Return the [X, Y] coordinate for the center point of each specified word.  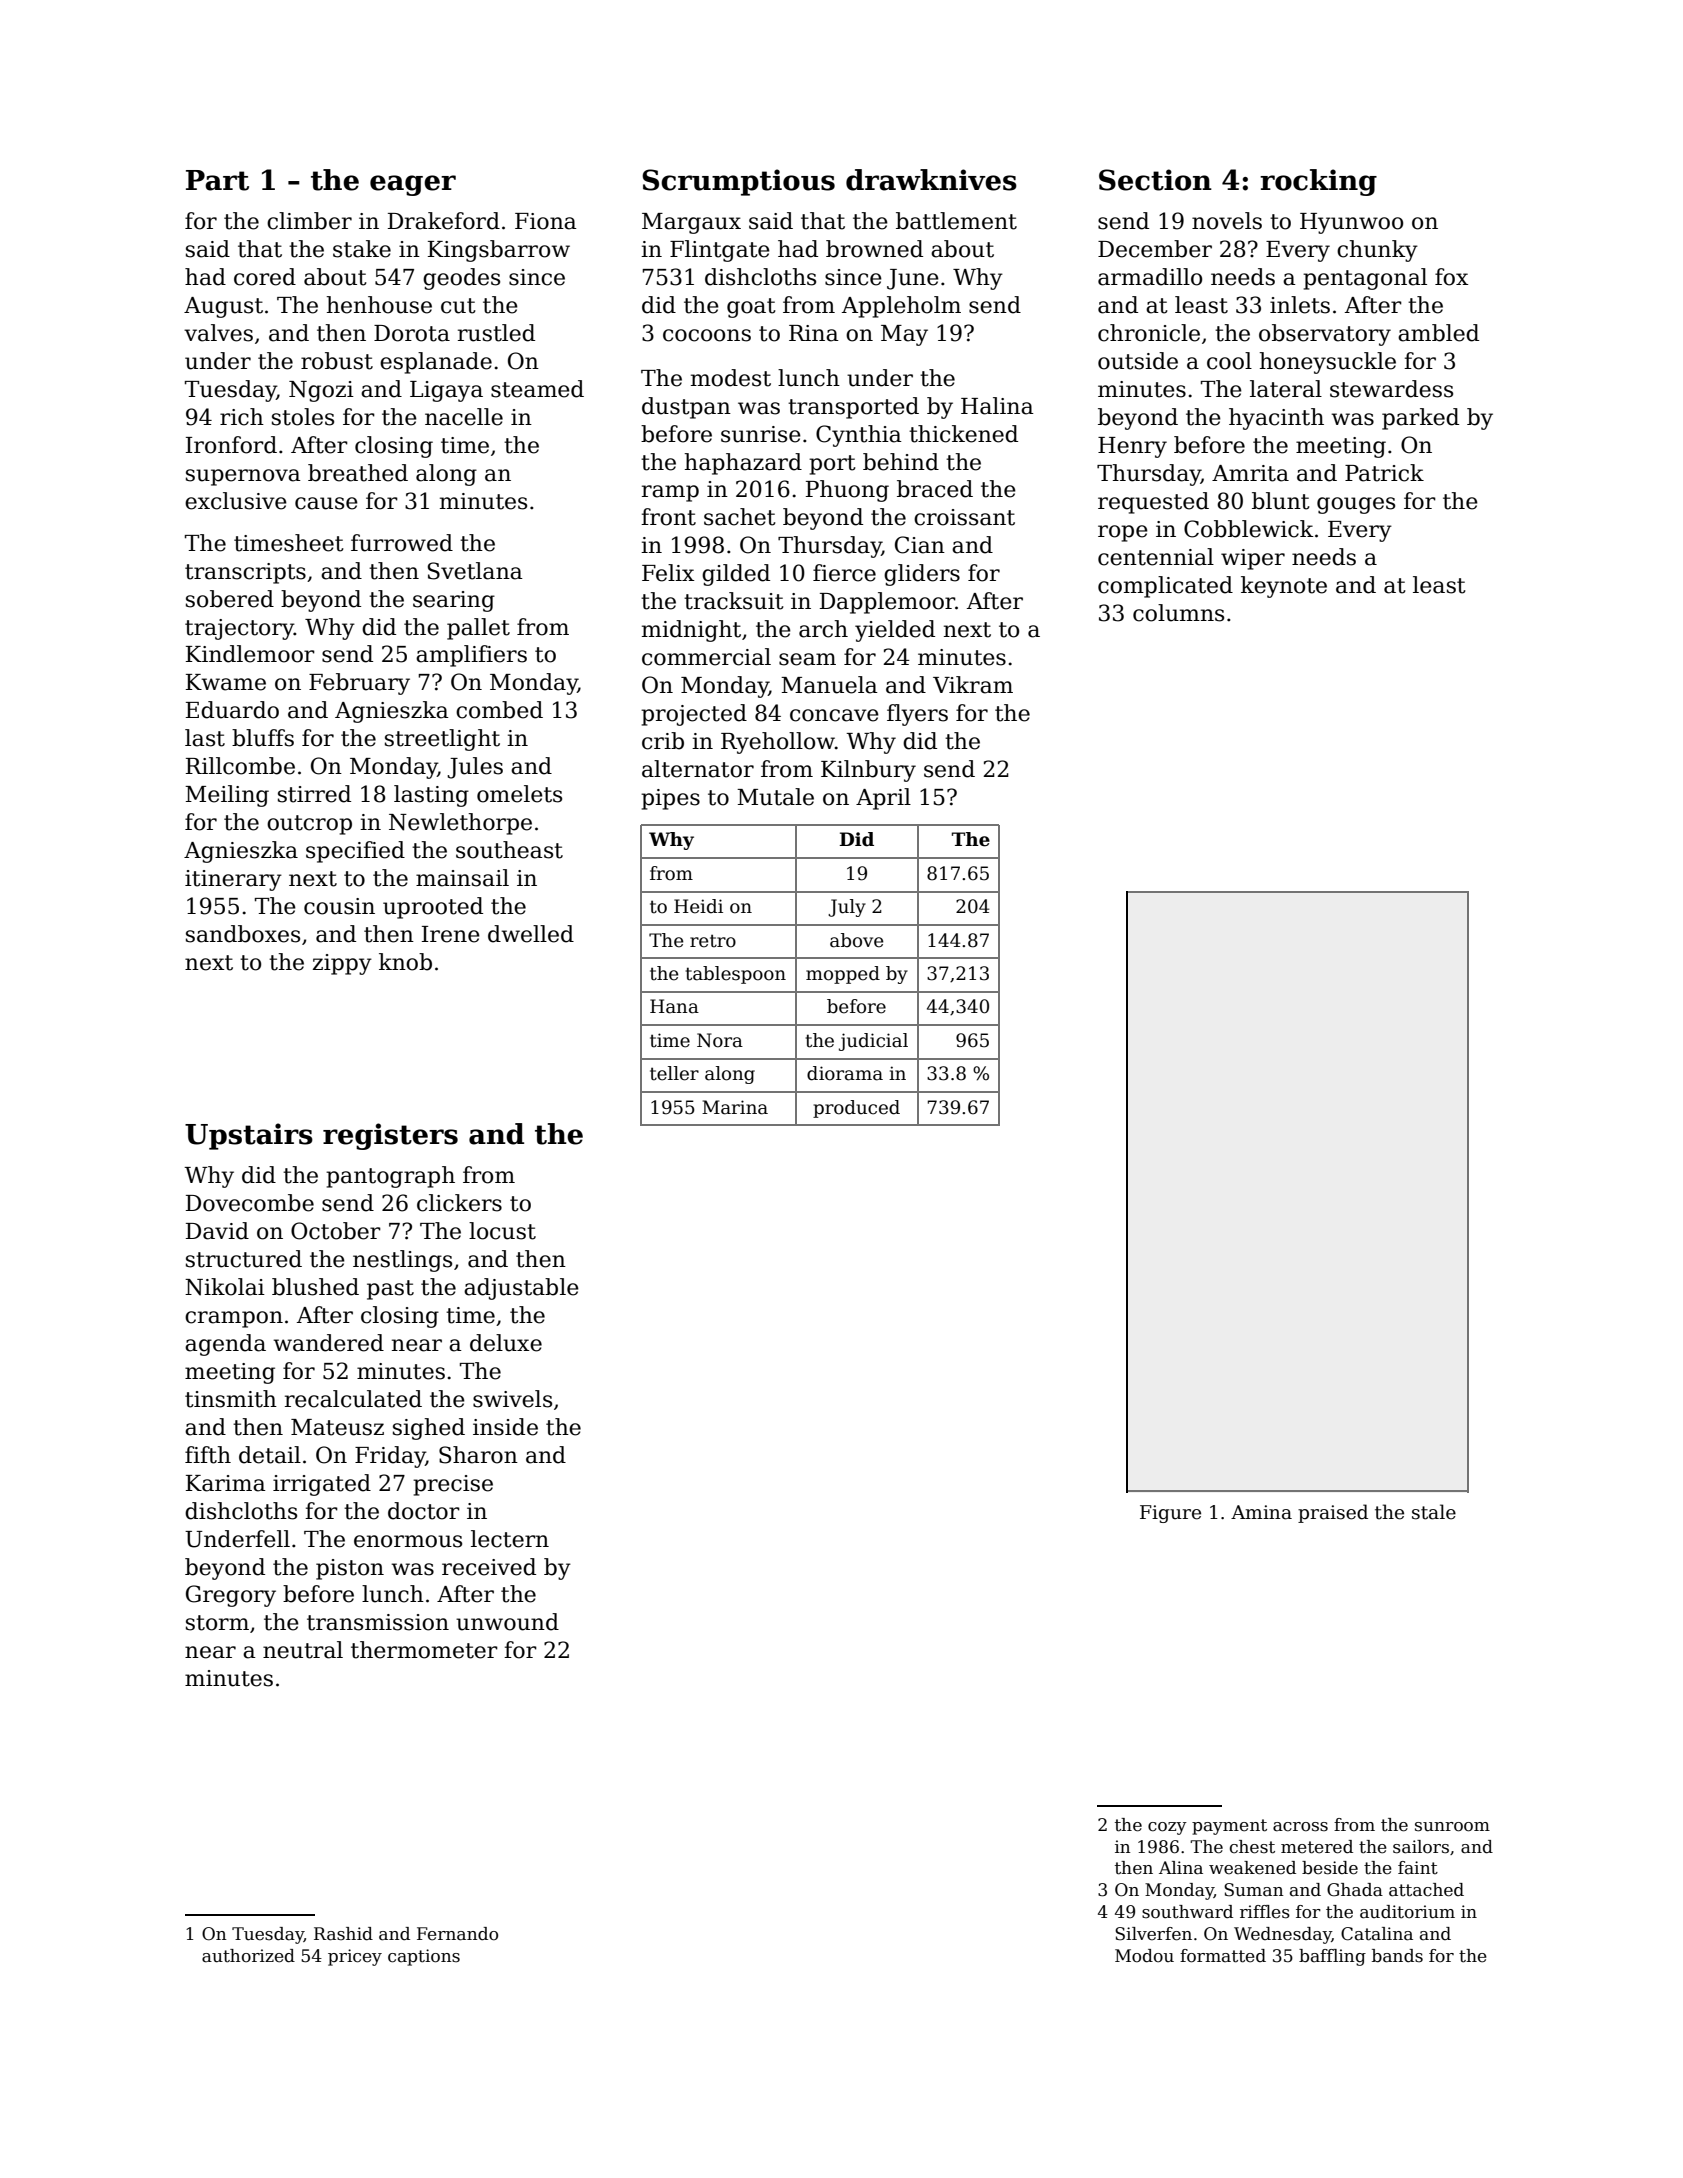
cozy [1167, 1828]
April [883, 799]
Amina [1261, 1512]
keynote [1284, 587]
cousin [339, 906]
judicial [873, 1042]
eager [413, 185]
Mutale [775, 797]
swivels [512, 1399]
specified [355, 852]
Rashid [343, 1934]
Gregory [231, 1596]
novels [1227, 221]
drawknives [931, 180]
